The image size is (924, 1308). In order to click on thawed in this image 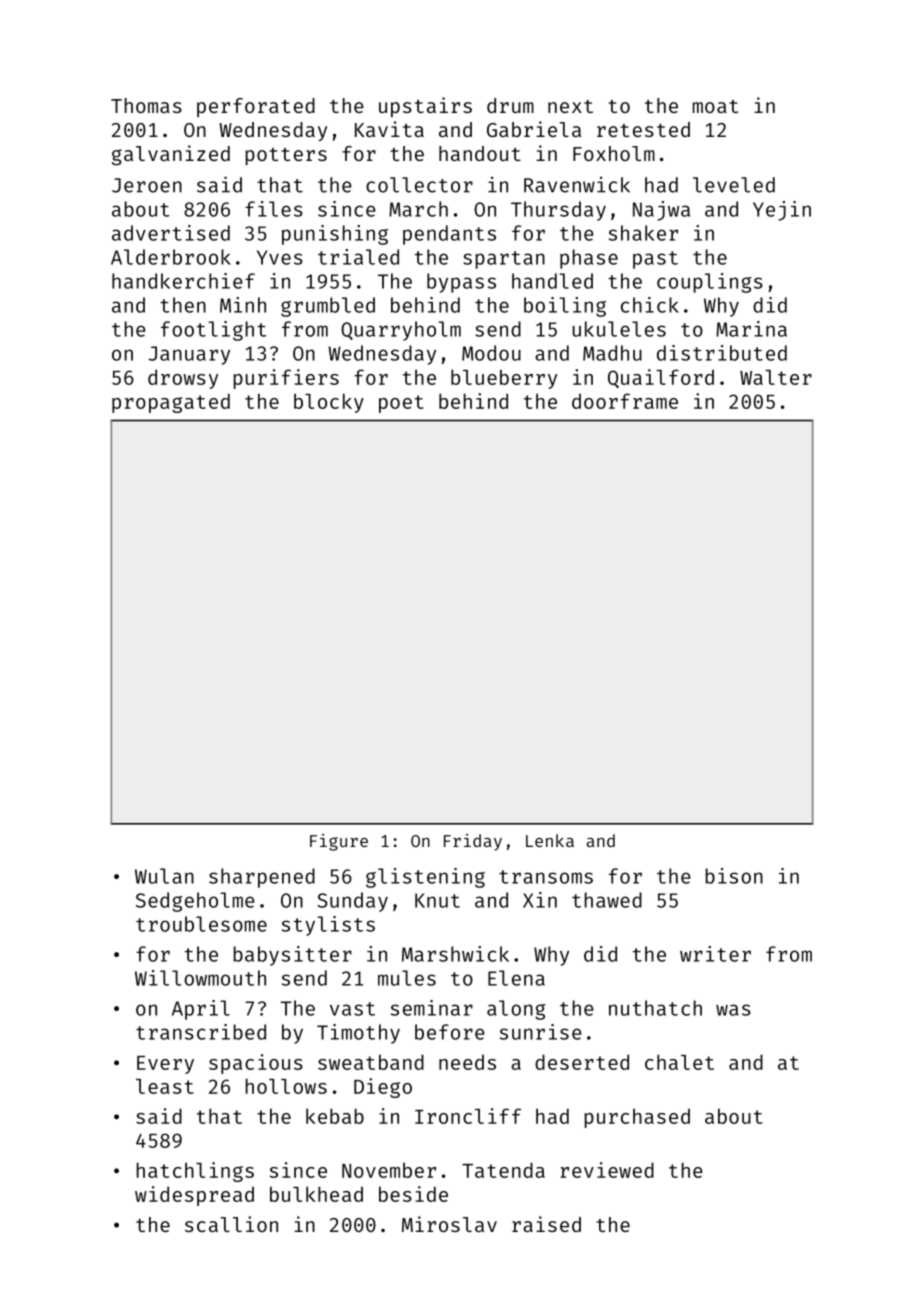, I will do `click(607, 900)`.
